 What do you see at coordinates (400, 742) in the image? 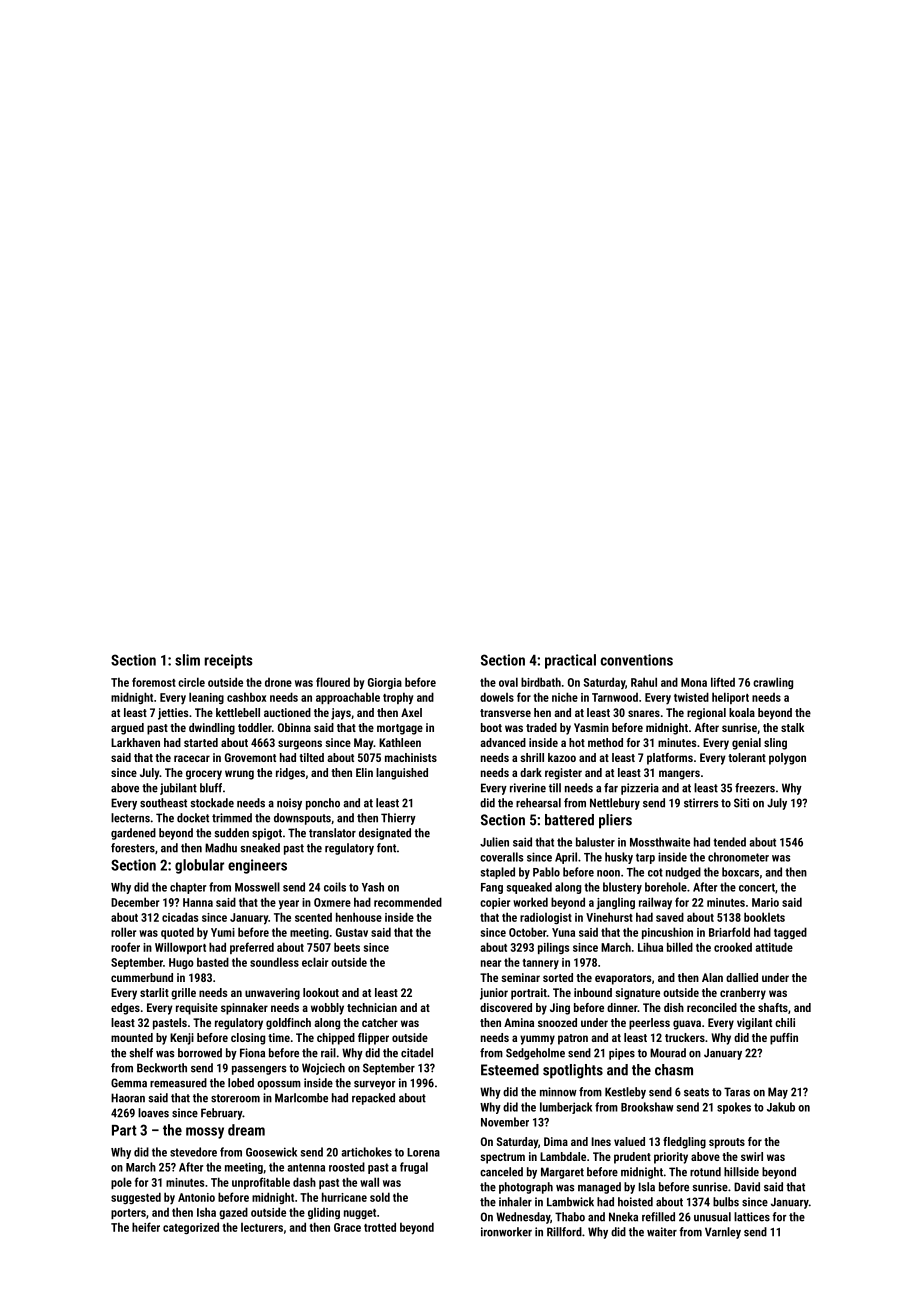
I see `Kathleen` at bounding box center [400, 742].
